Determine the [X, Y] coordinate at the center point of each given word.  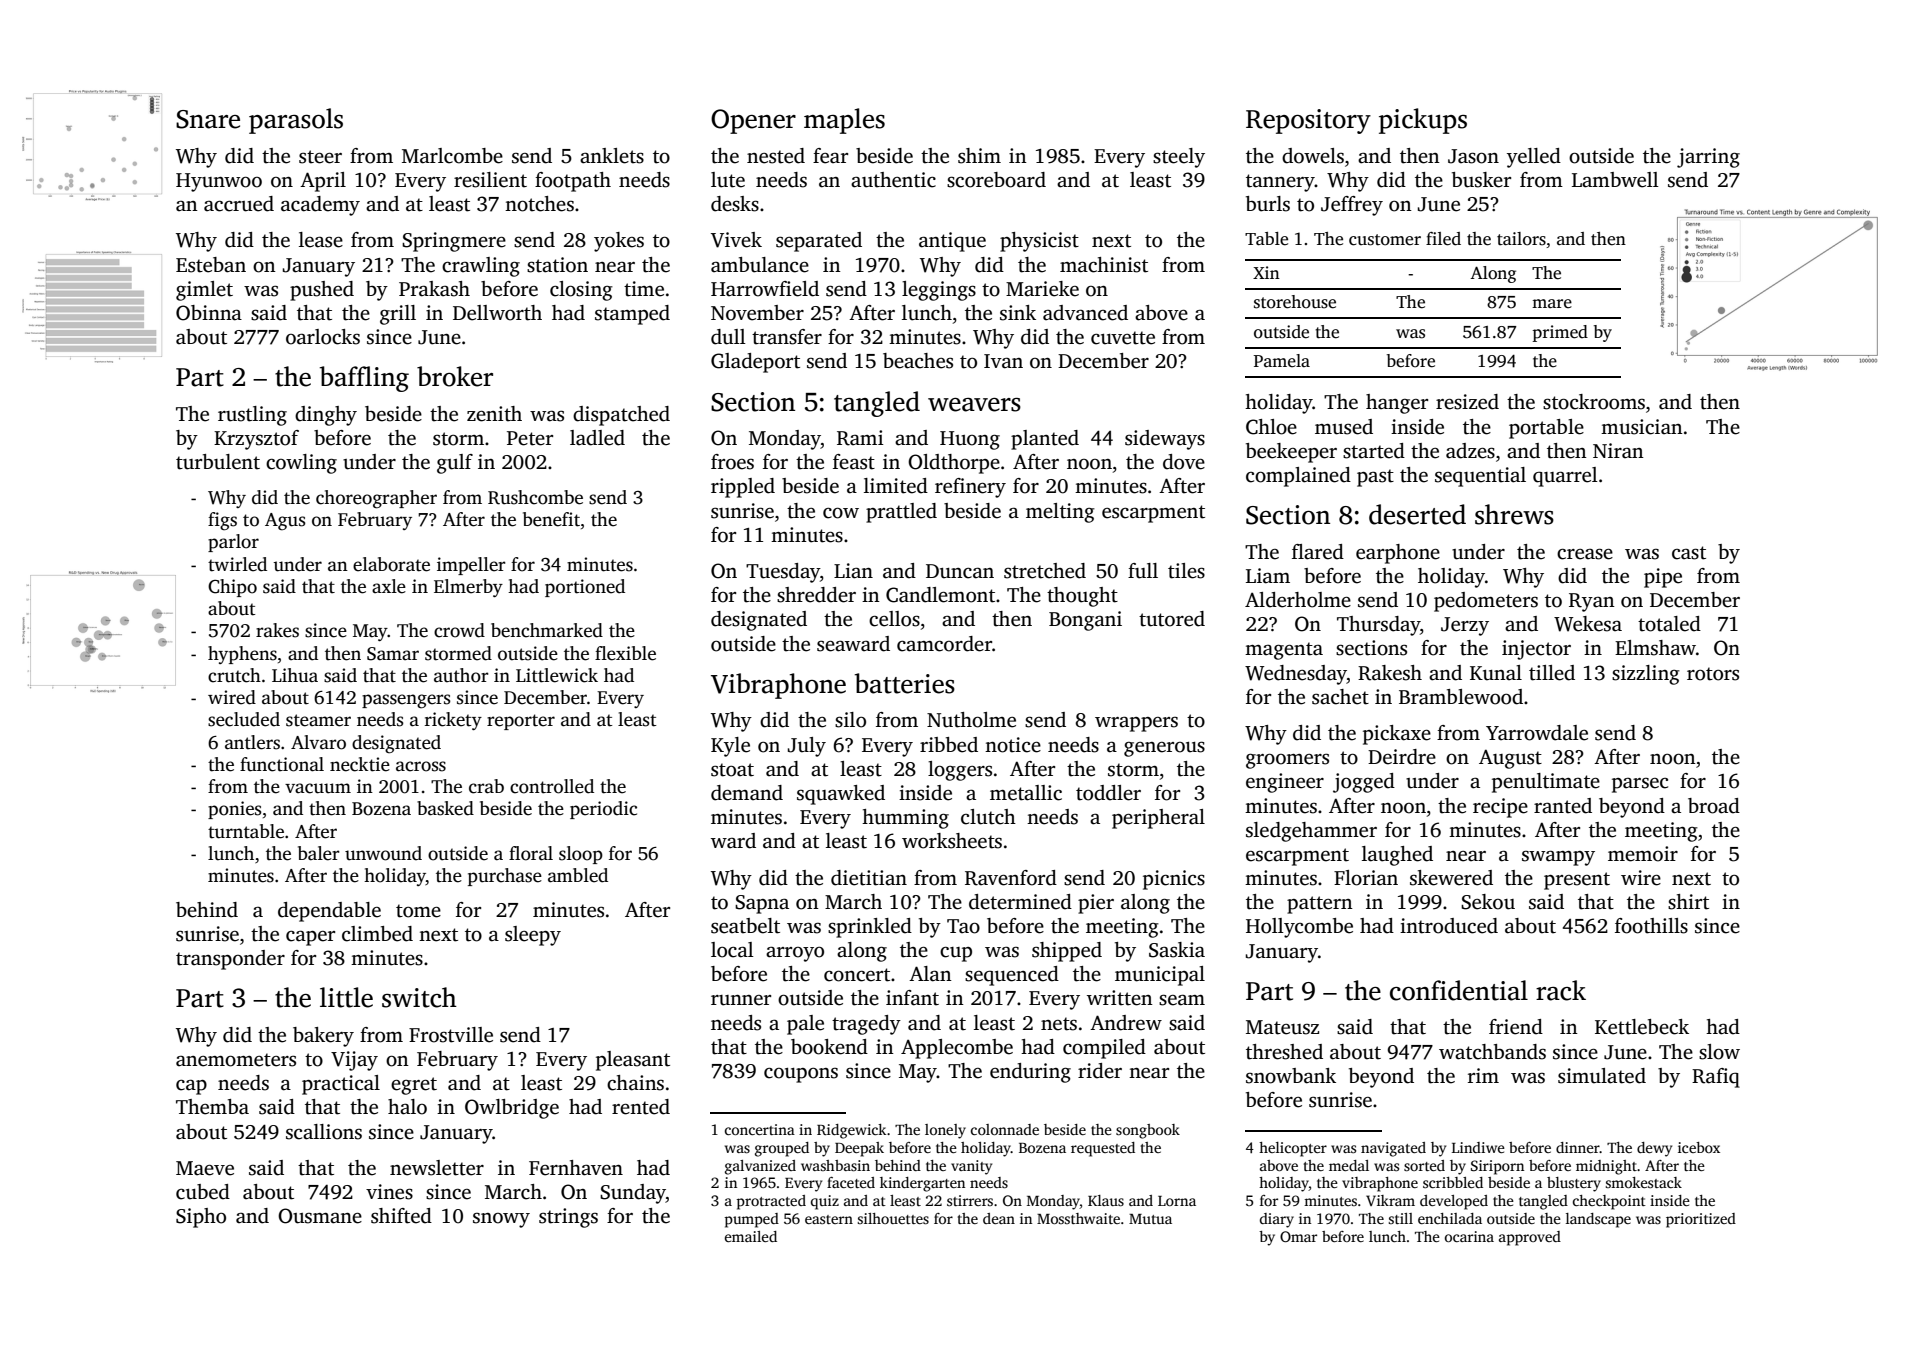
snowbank [1291, 1076]
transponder [230, 960]
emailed [751, 1236]
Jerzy [1465, 626]
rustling [252, 416]
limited [896, 486]
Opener [753, 121]
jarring [1708, 158]
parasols [296, 121]
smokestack [1644, 1182]
